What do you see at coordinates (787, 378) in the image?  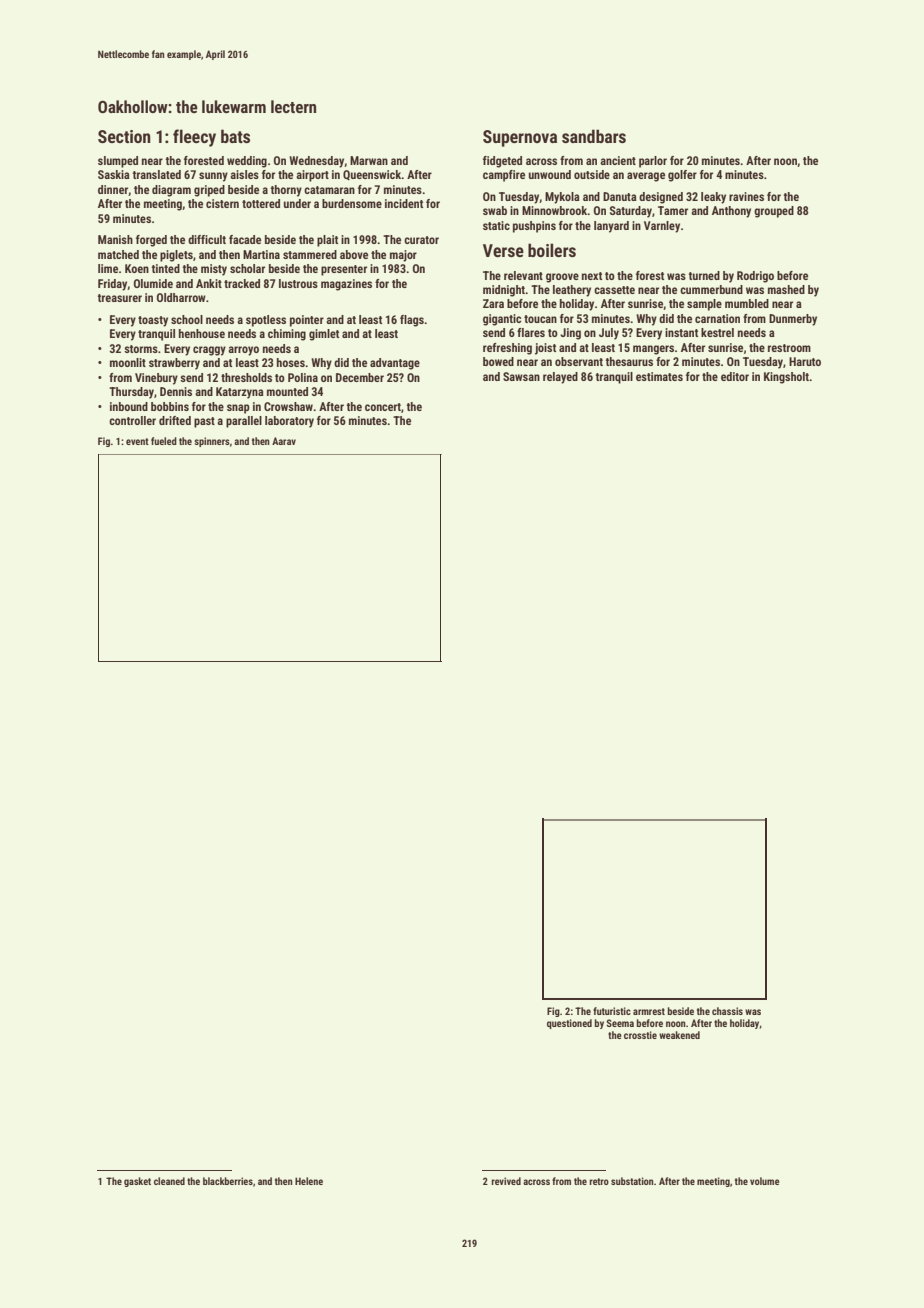 I see `Kingsholt` at bounding box center [787, 378].
